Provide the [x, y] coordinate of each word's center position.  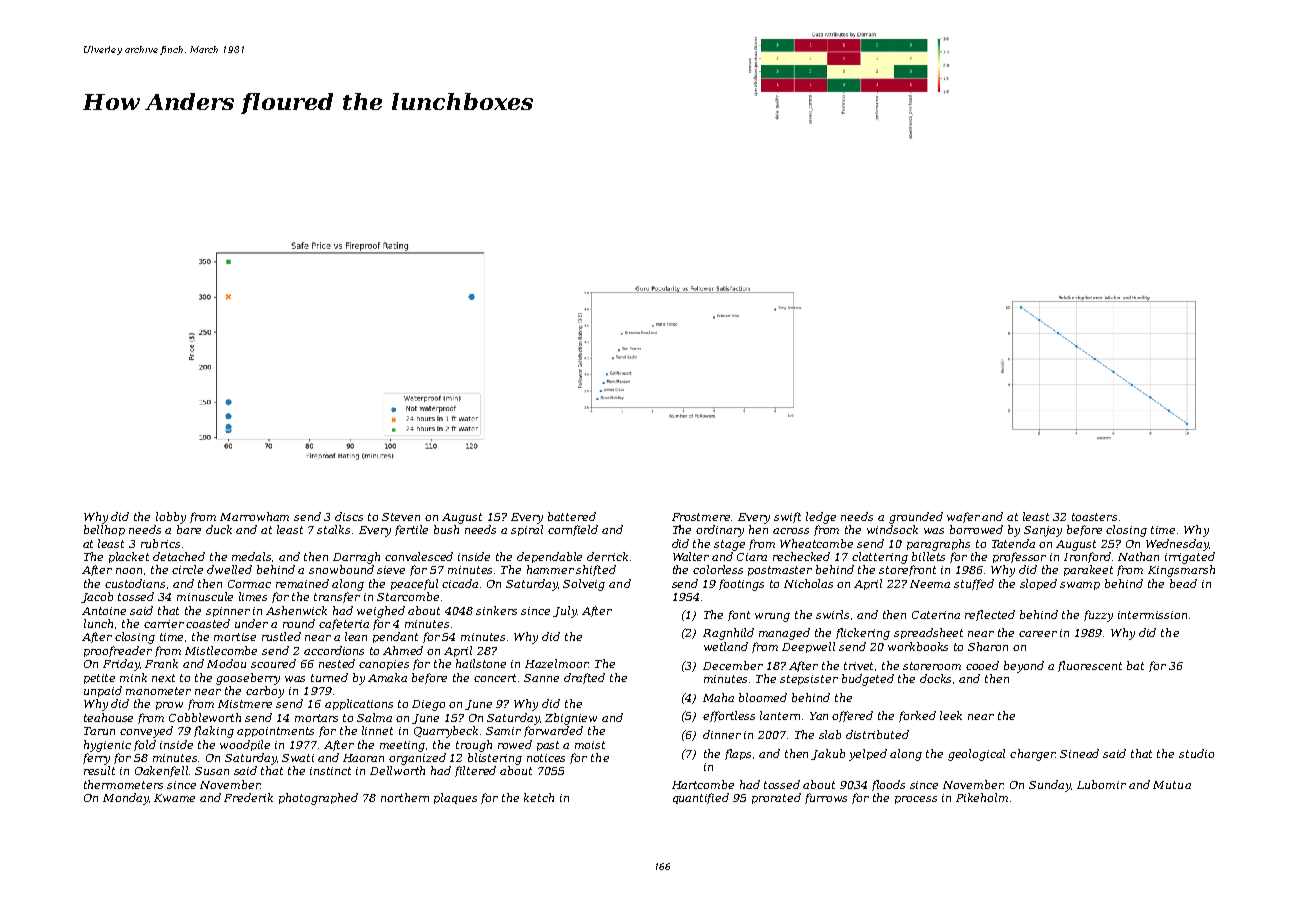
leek [951, 715]
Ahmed [403, 650]
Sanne [541, 678]
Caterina [936, 615]
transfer [337, 597]
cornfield [573, 530]
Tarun [99, 731]
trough [474, 746]
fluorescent [1090, 666]
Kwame [174, 798]
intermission [1152, 615]
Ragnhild [728, 634]
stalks [333, 529]
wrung [772, 617]
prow [169, 706]
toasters [1094, 517]
